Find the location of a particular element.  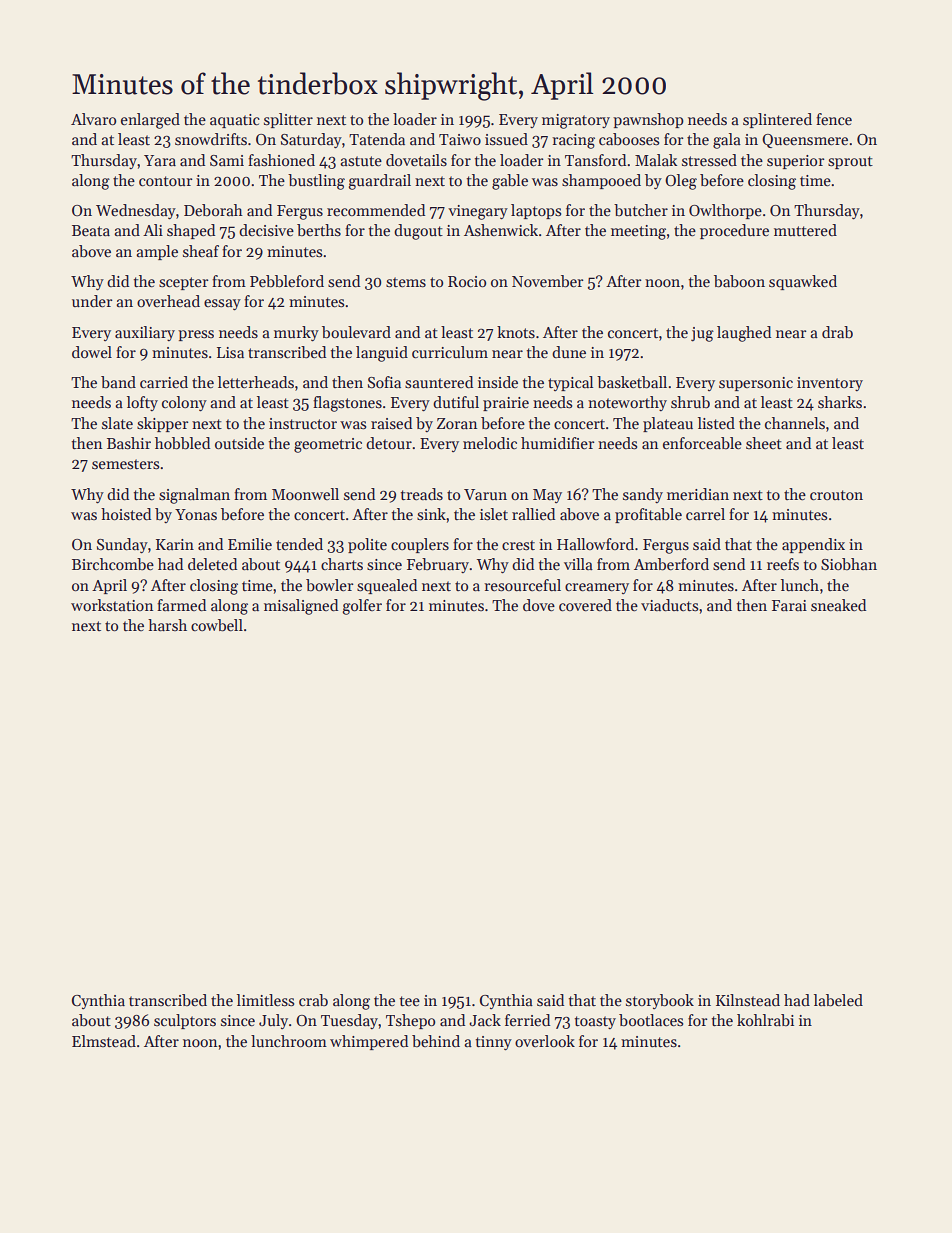

channels is located at coordinates (795, 423).
